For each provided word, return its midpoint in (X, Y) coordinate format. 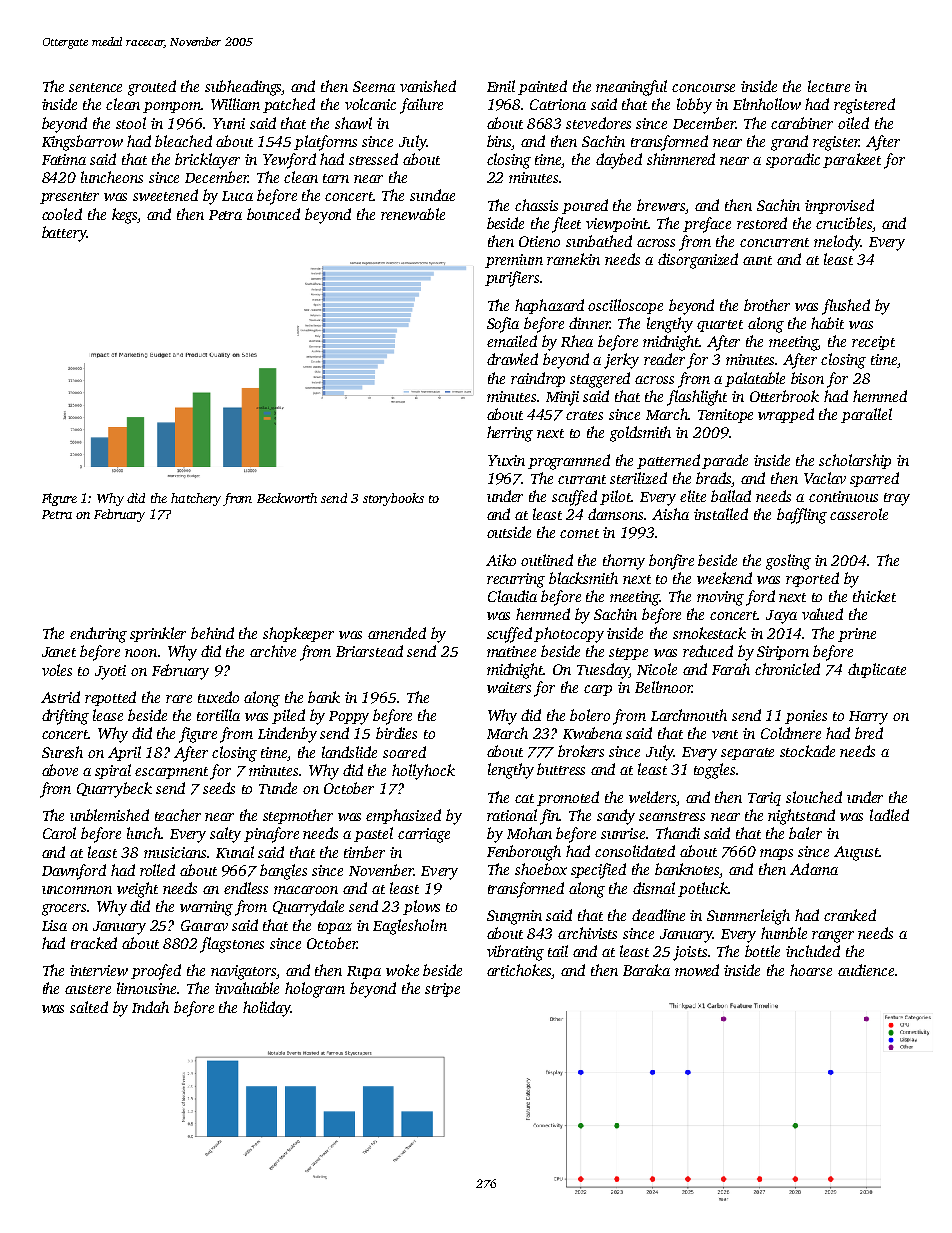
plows (421, 907)
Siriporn (783, 653)
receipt (873, 343)
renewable (413, 214)
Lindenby (287, 735)
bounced (273, 214)
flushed (846, 307)
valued (822, 614)
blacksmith (583, 578)
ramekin (573, 259)
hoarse (811, 970)
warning (206, 908)
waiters (509, 687)
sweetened (165, 195)
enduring (98, 635)
